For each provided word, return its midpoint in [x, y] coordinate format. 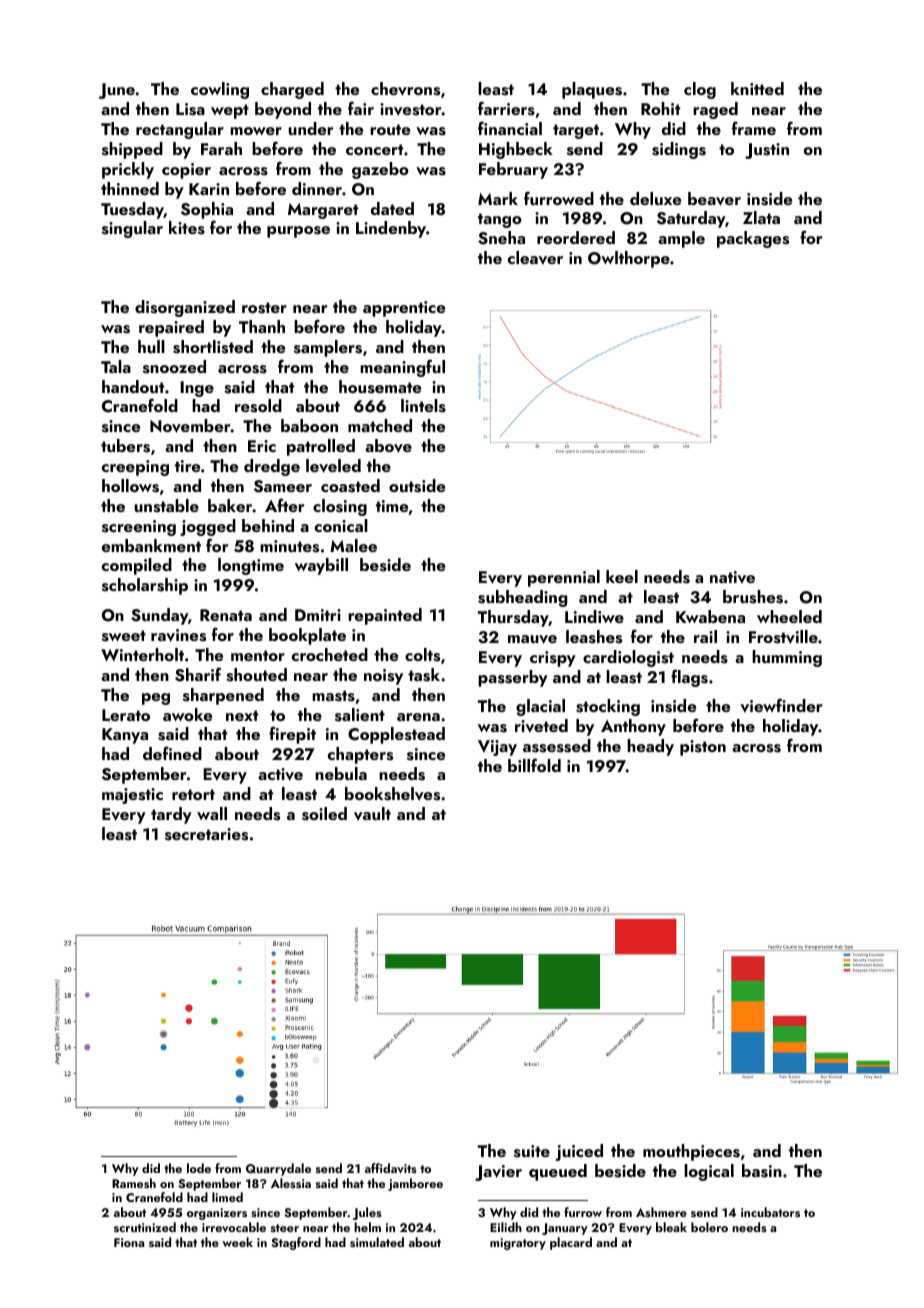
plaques [592, 90]
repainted [385, 616]
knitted [757, 88]
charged [292, 90]
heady [650, 747]
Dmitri [318, 615]
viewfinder [781, 705]
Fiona [129, 1242]
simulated [377, 1242]
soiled [324, 814]
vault [372, 814]
